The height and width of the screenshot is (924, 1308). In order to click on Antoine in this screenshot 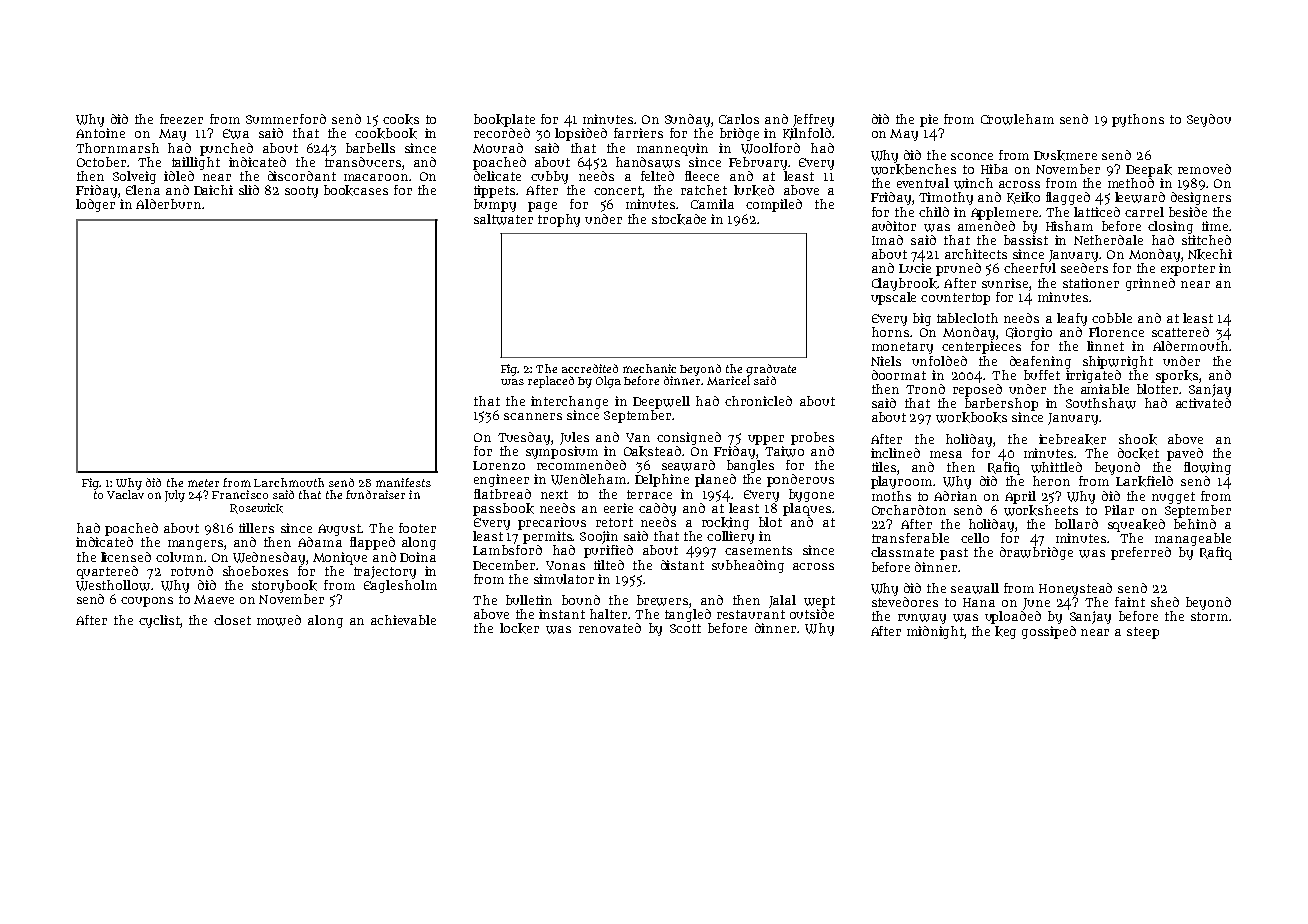, I will do `click(100, 133)`.
